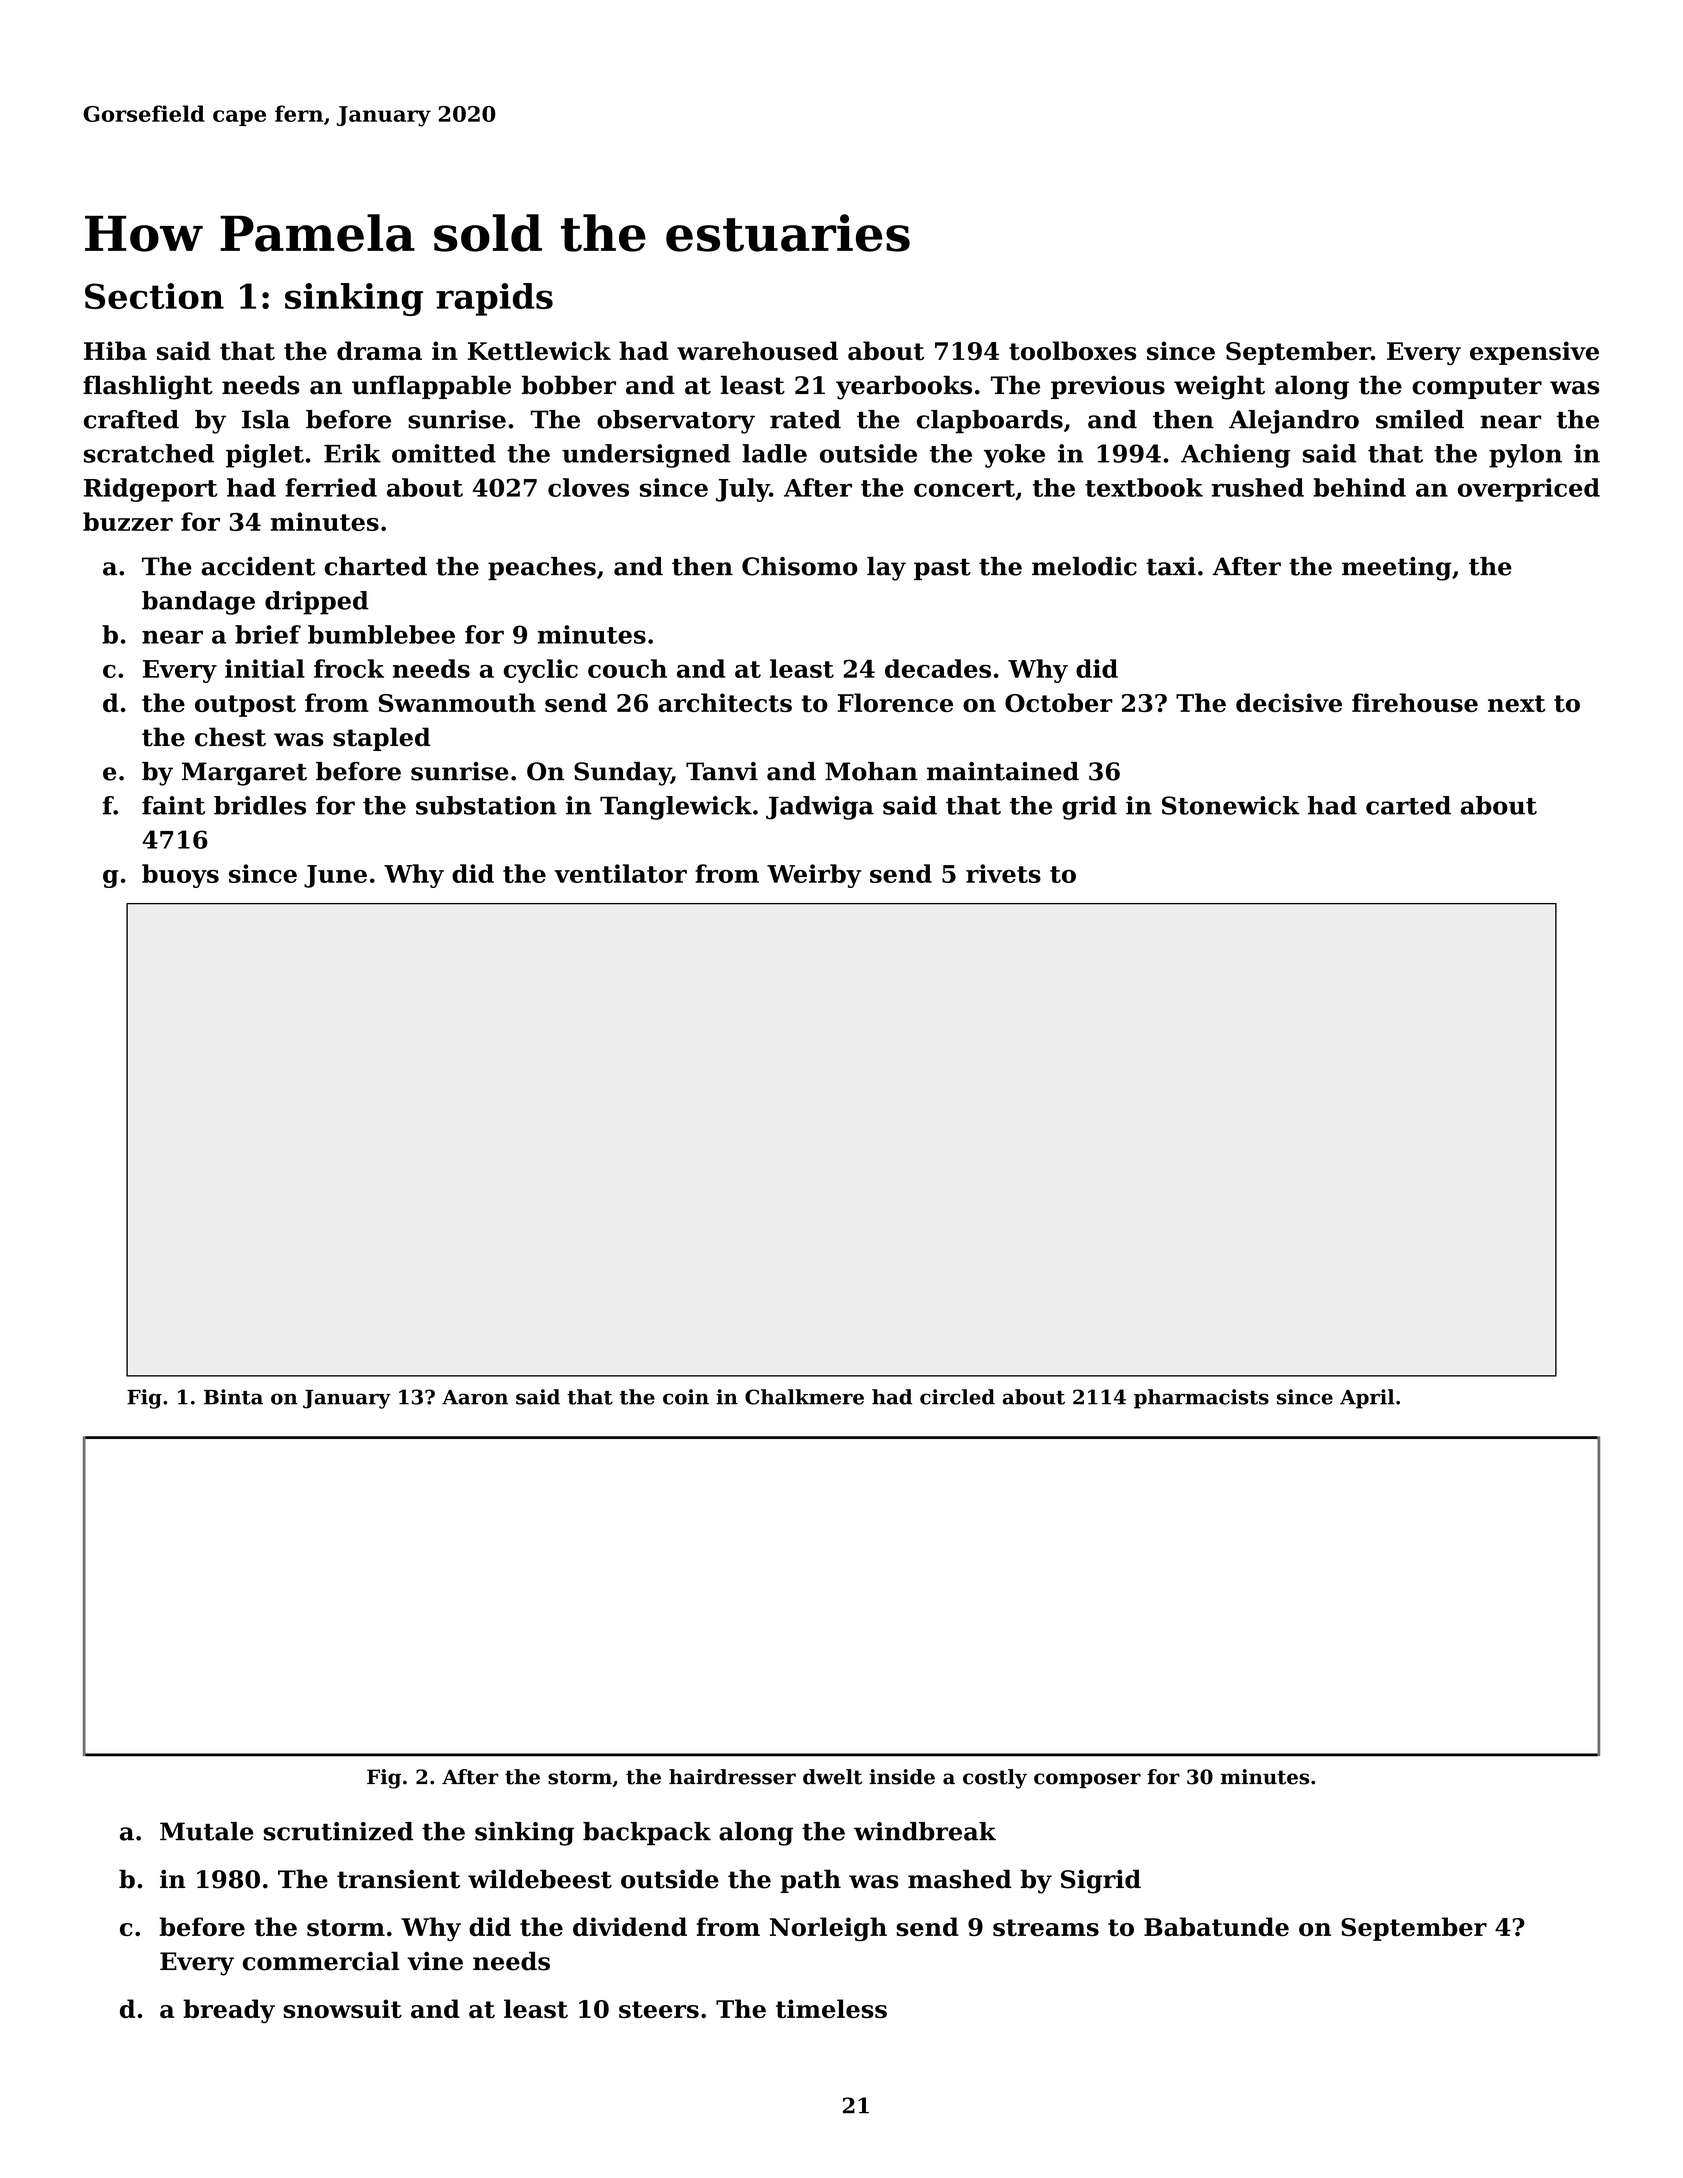  I want to click on yearbooks, so click(904, 387).
